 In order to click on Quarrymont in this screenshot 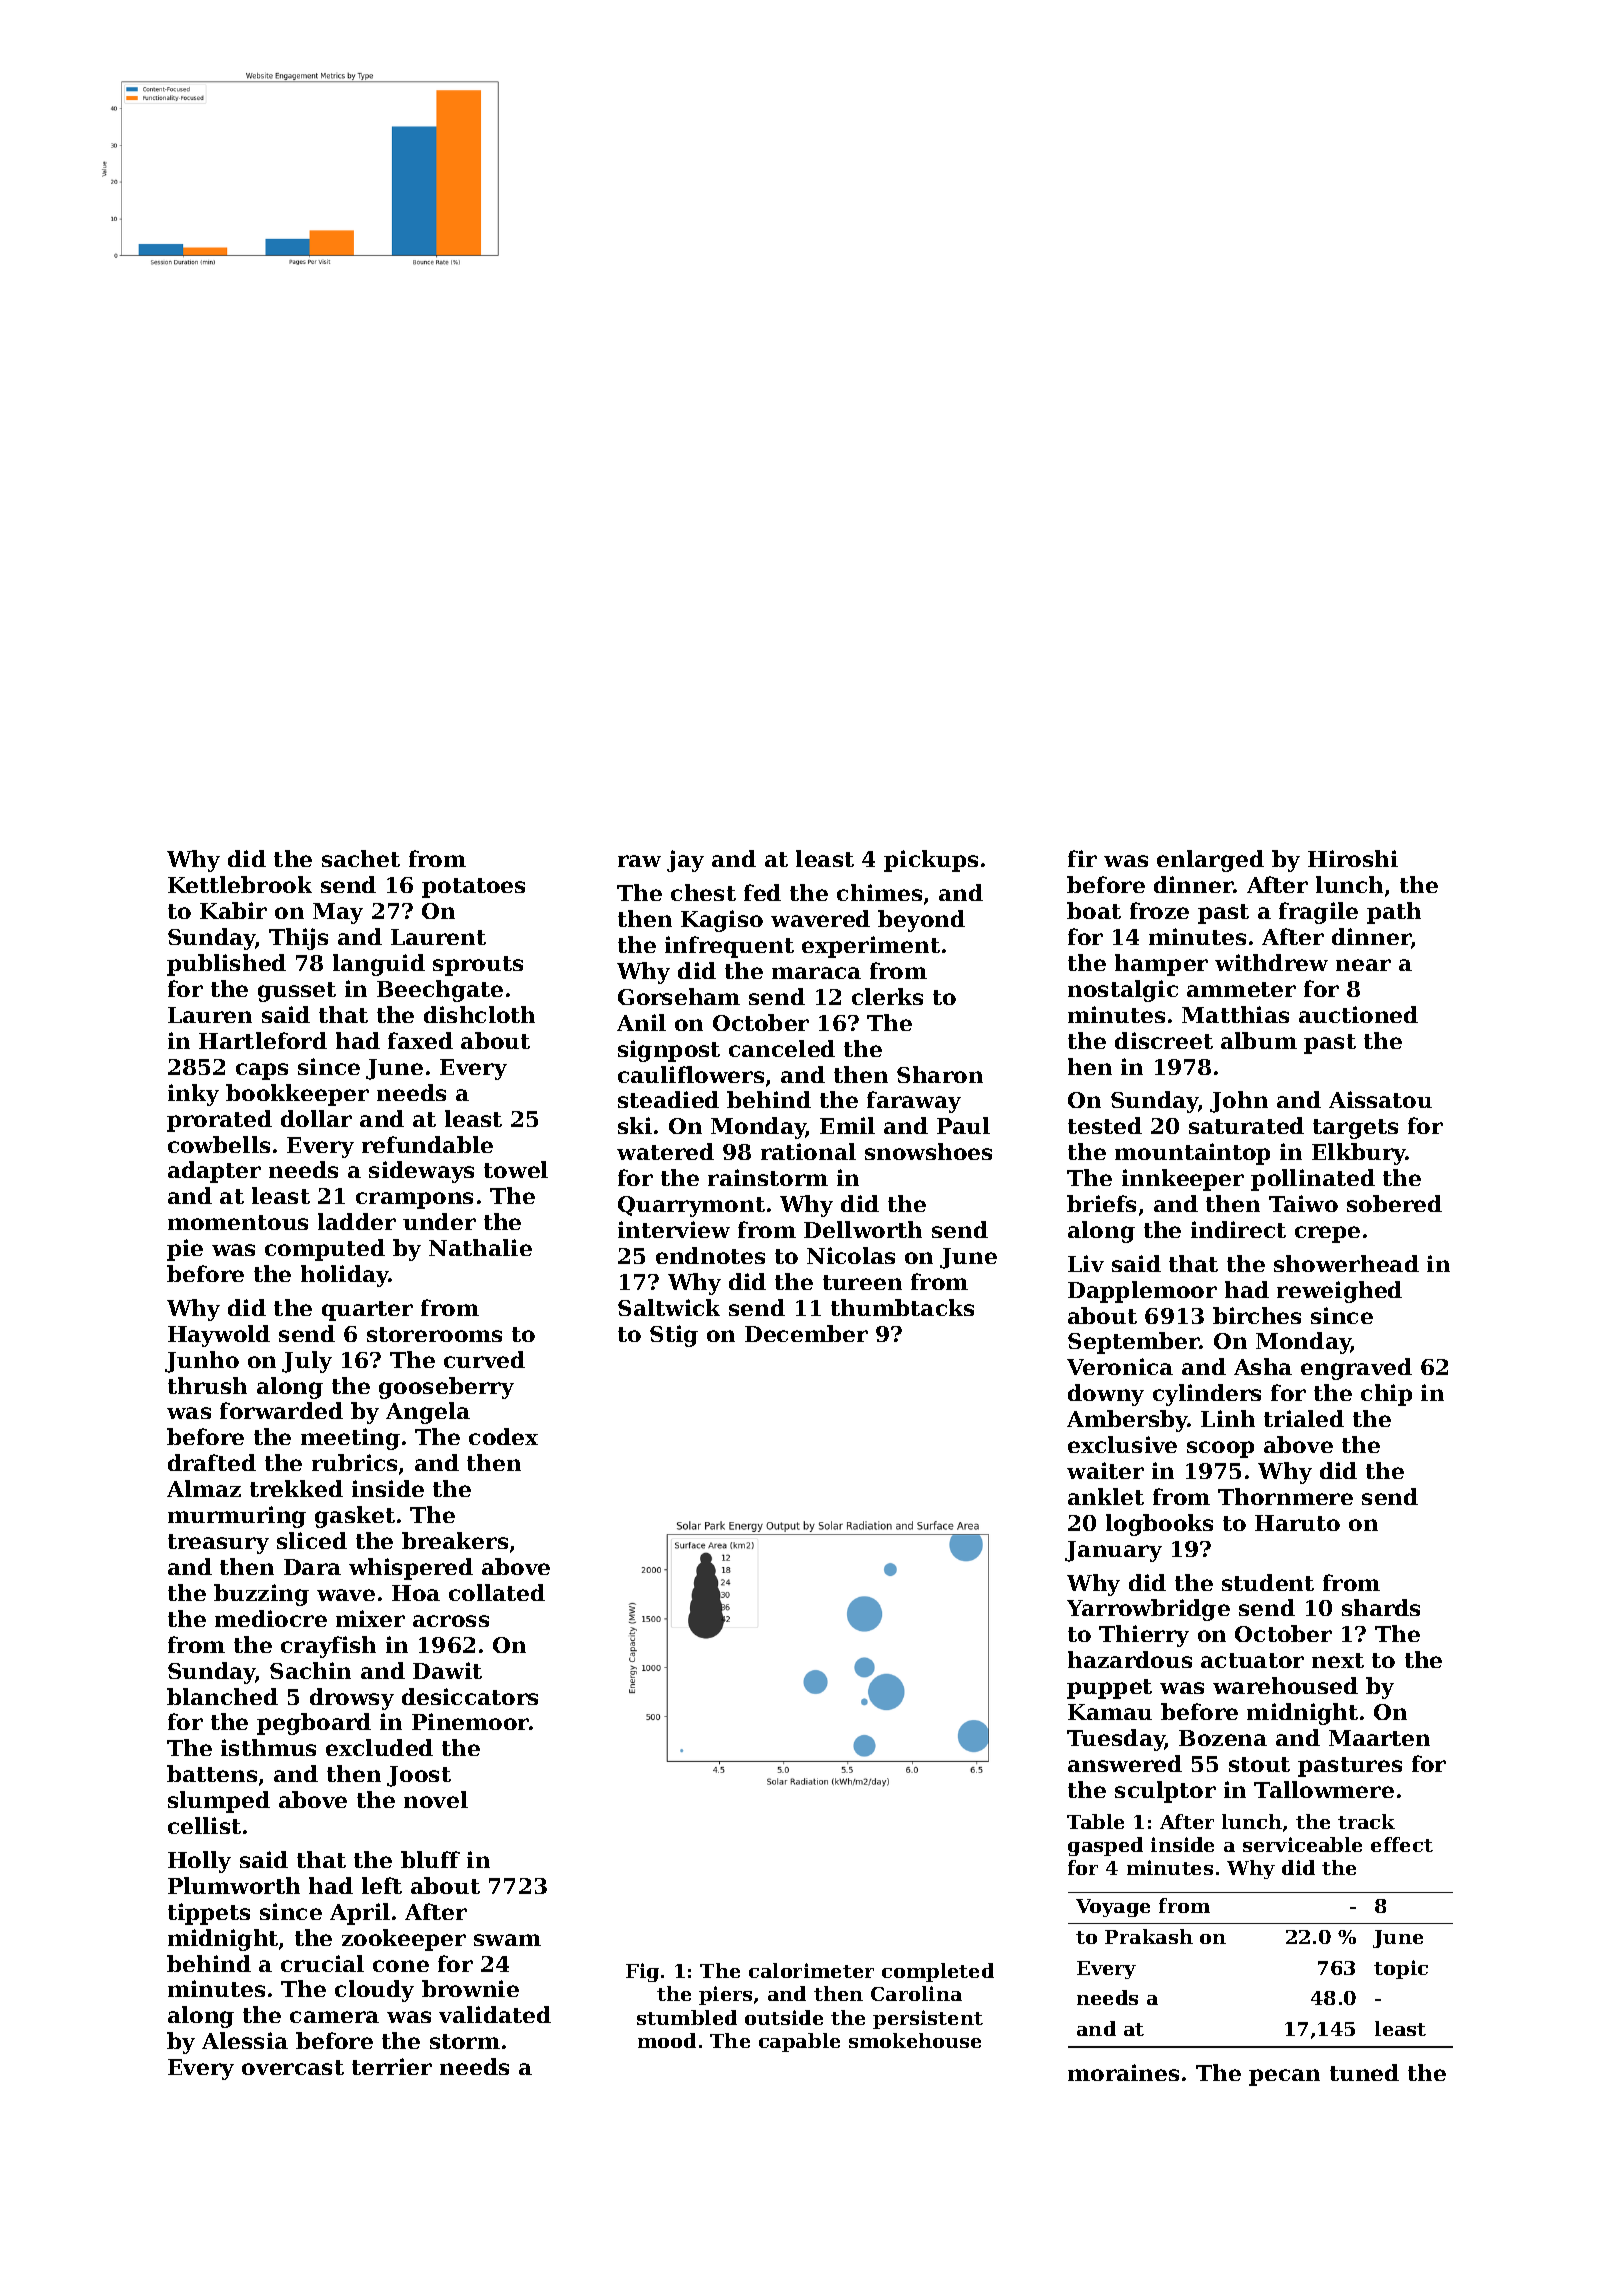, I will do `click(691, 1206)`.
